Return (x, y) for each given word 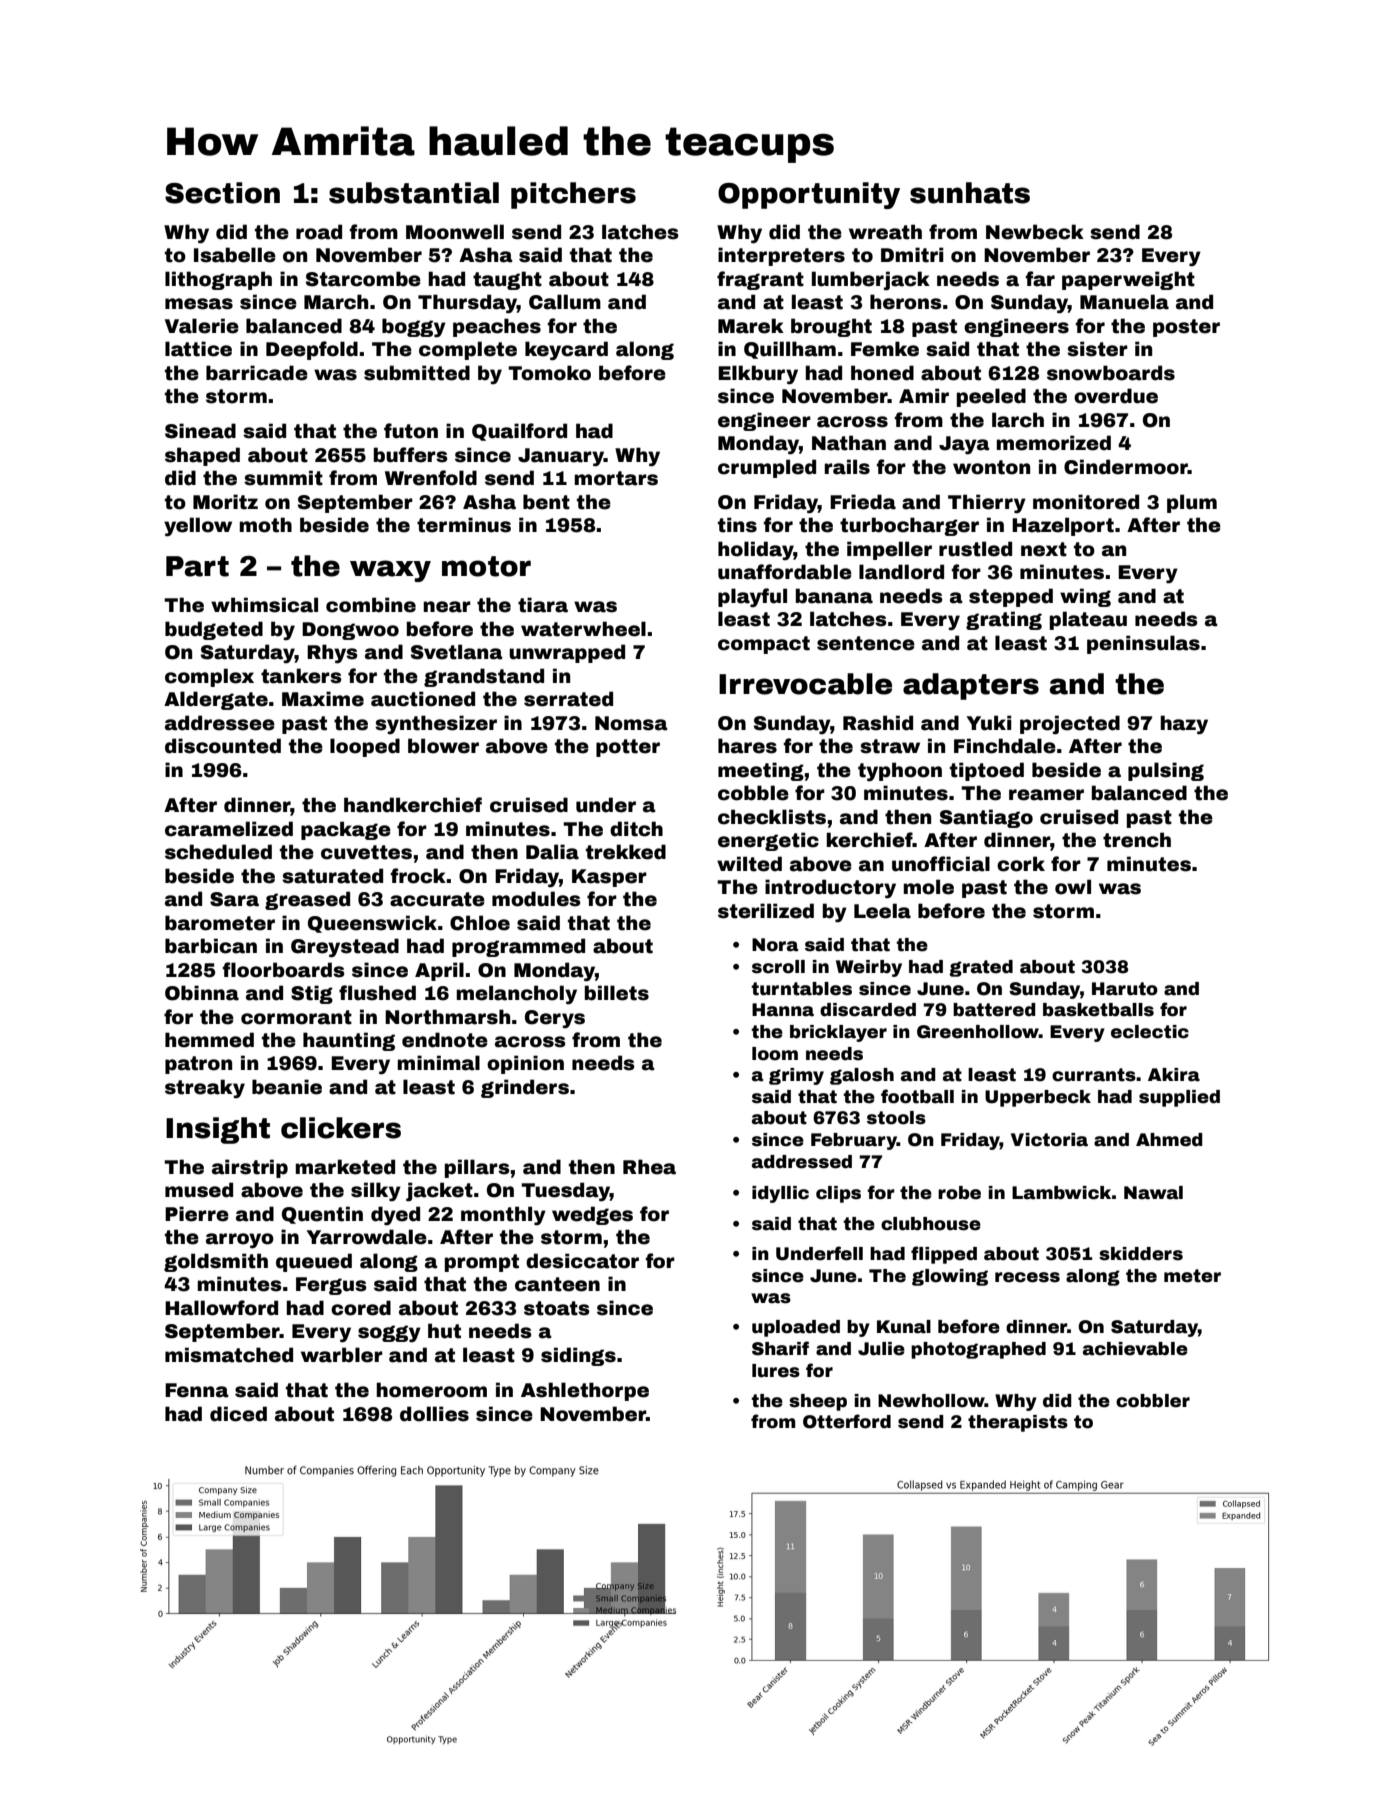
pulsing (1166, 771)
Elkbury (758, 375)
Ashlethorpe (585, 1391)
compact (764, 645)
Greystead (345, 948)
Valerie (202, 326)
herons (906, 302)
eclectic (1150, 1032)
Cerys (555, 1019)
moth (265, 525)
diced (238, 1414)
